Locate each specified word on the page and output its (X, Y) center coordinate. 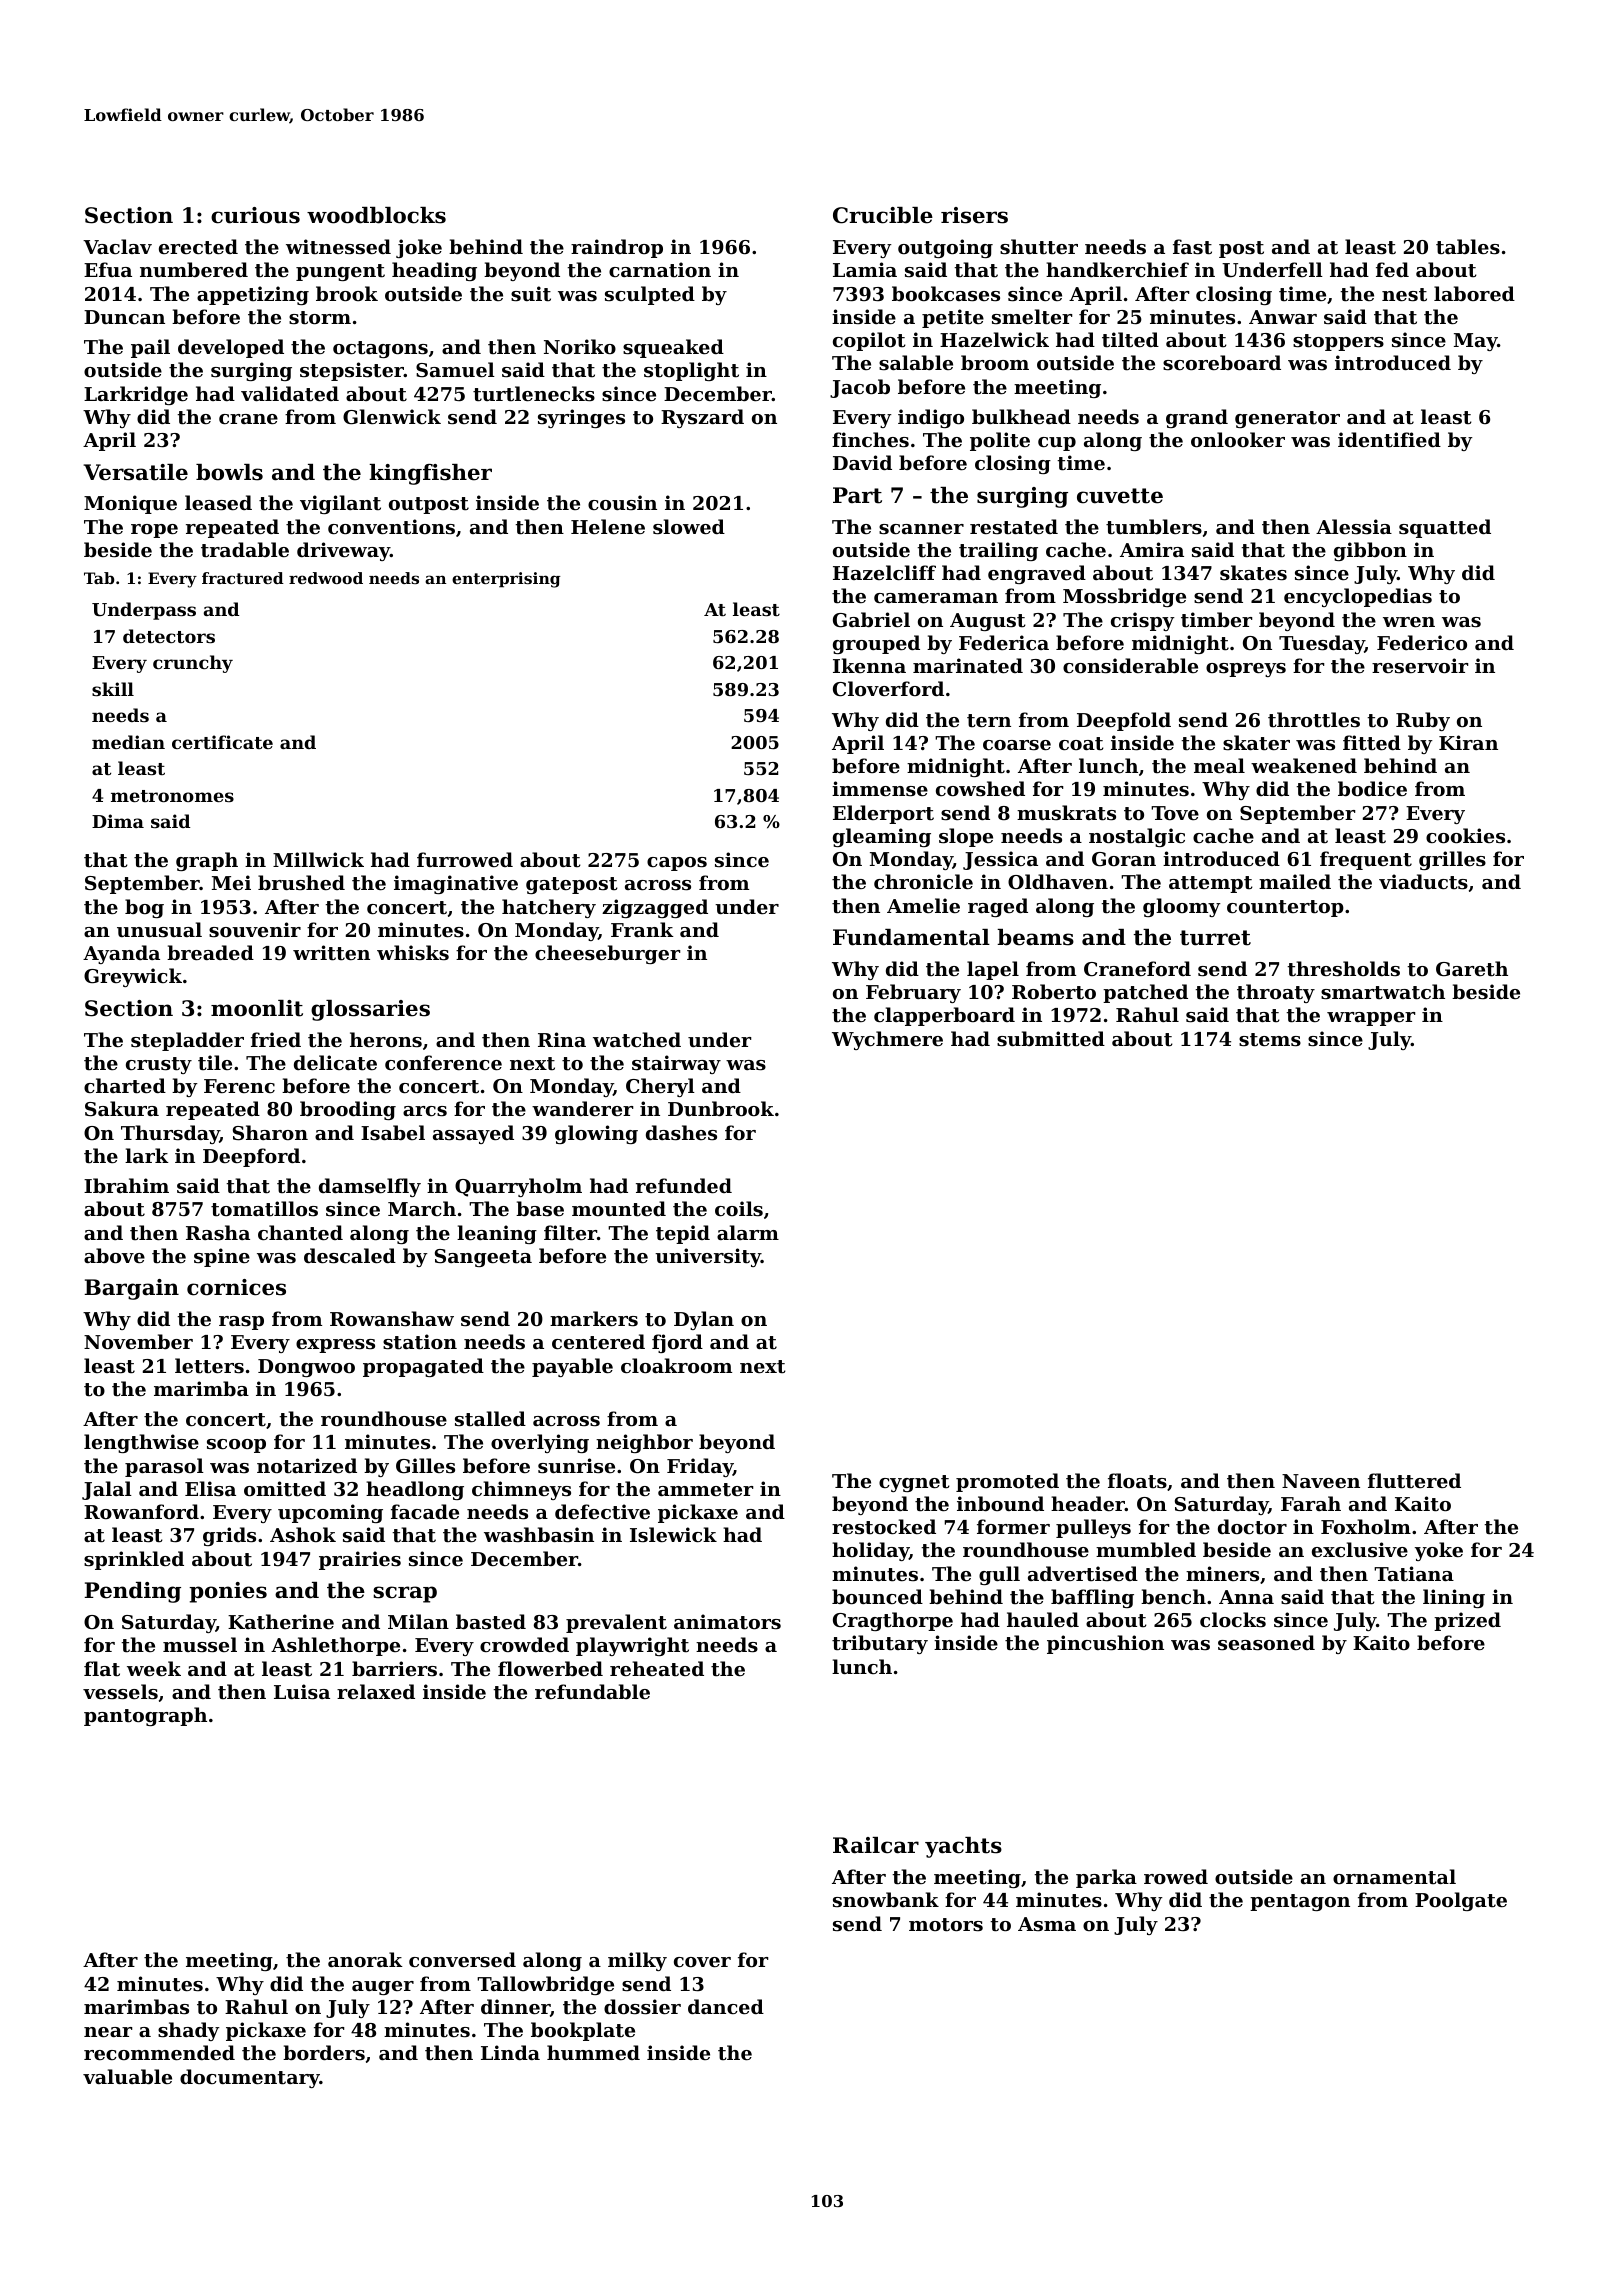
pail (150, 348)
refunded (684, 1185)
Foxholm (1366, 1526)
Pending (132, 1592)
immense (880, 789)
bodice (1372, 788)
